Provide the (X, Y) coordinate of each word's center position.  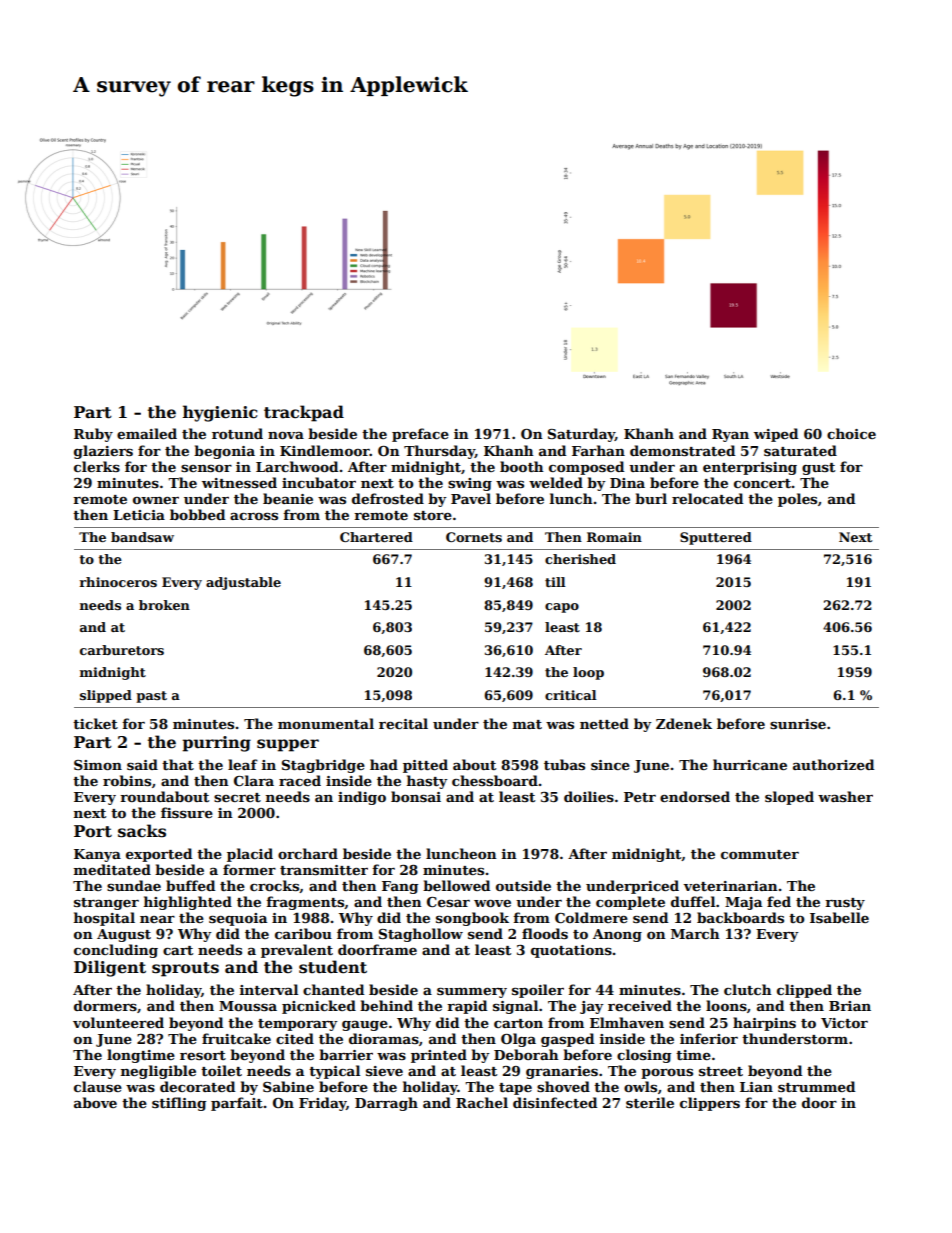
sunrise (798, 724)
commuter (760, 854)
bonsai (416, 796)
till (555, 582)
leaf (243, 764)
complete (630, 903)
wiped (776, 435)
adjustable (243, 583)
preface (420, 435)
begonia (224, 452)
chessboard (495, 780)
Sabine (288, 1086)
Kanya (97, 855)
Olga (518, 1040)
